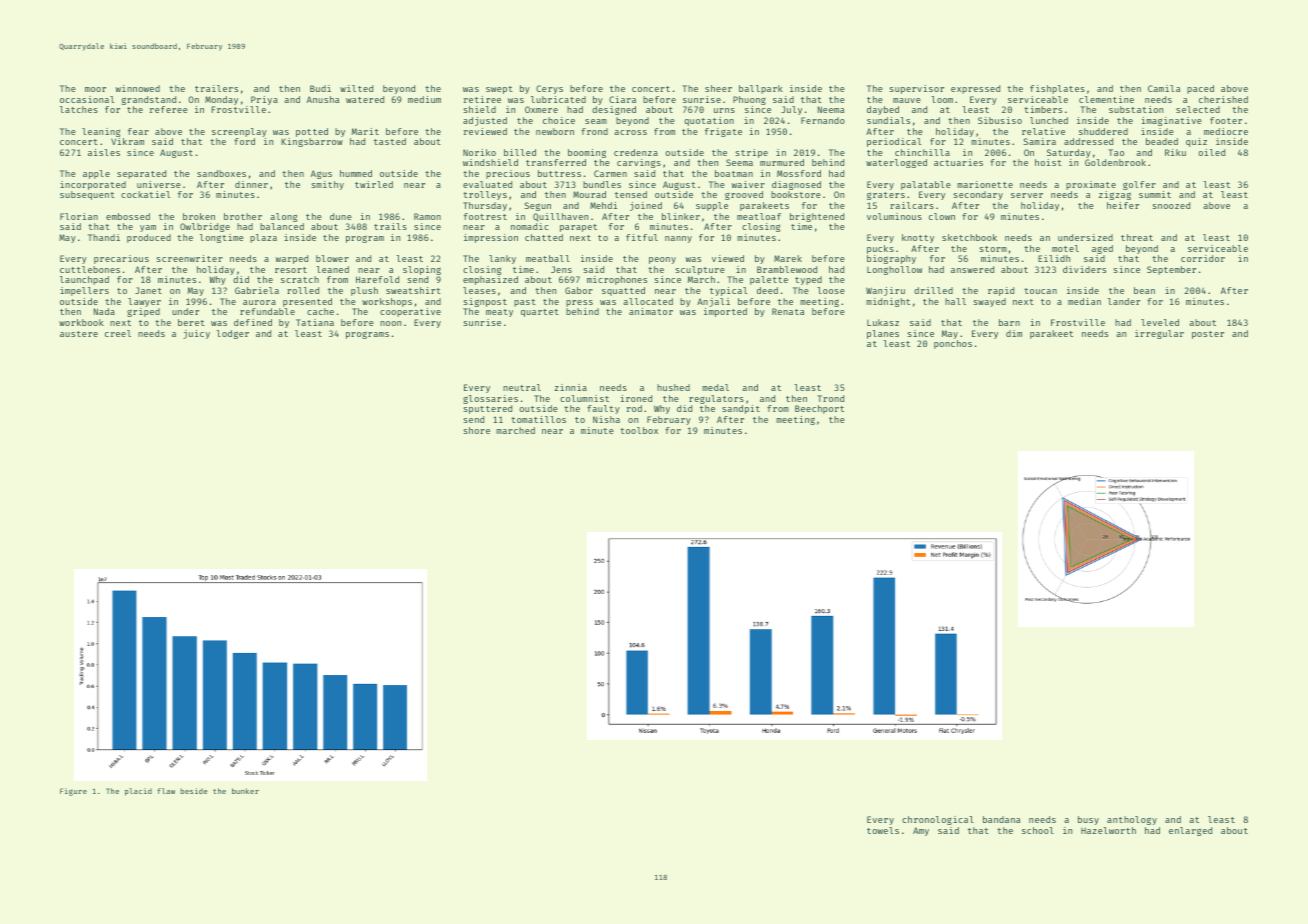 The image size is (1308, 924). What do you see at coordinates (1102, 249) in the document?
I see `aged` at bounding box center [1102, 249].
